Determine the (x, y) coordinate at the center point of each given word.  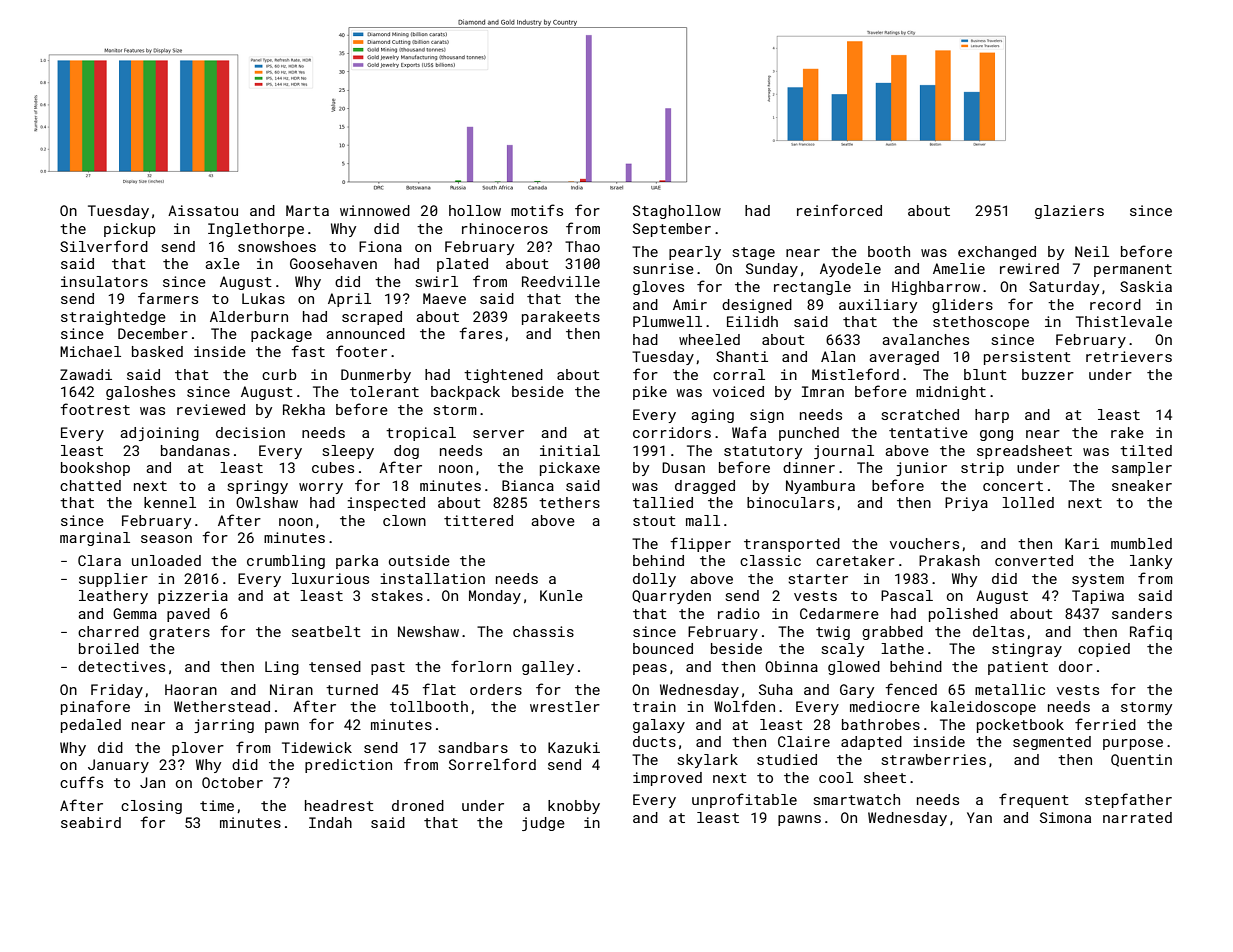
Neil (1092, 251)
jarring (224, 726)
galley (548, 668)
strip (982, 469)
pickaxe (570, 469)
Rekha (304, 409)
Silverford (104, 246)
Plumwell (667, 321)
